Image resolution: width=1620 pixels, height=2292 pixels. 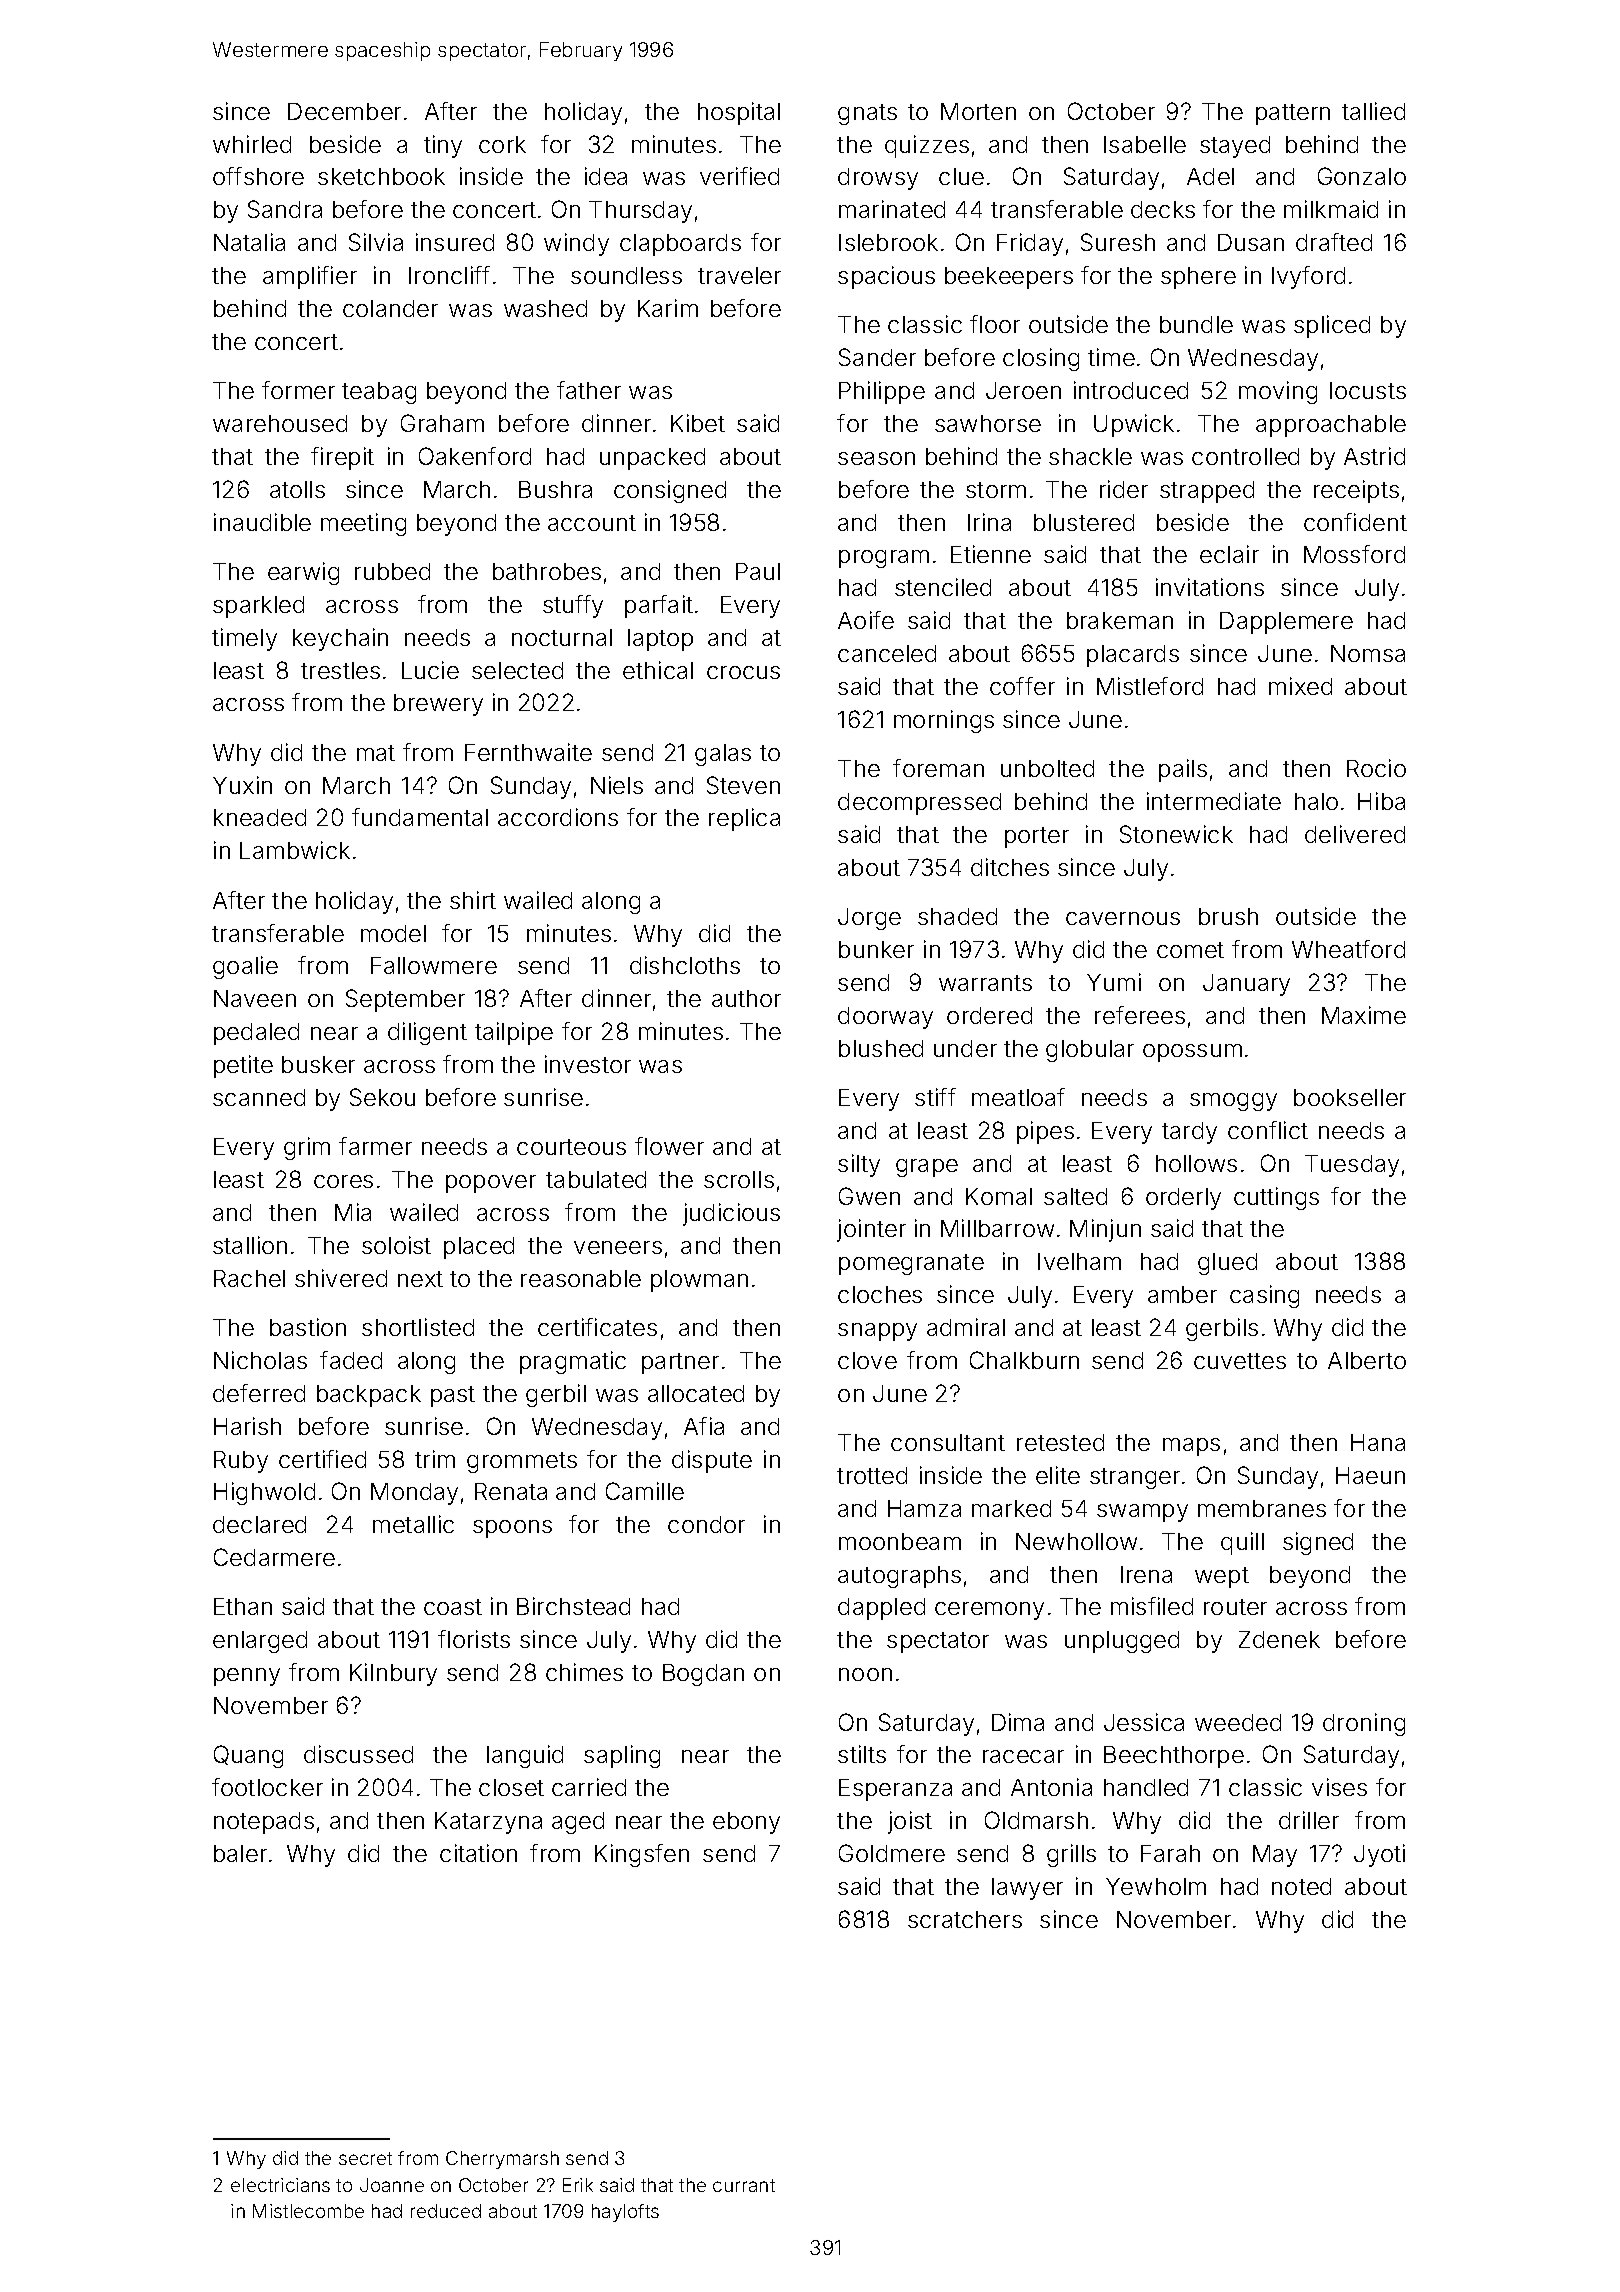 What do you see at coordinates (948, 1442) in the document?
I see `consultant` at bounding box center [948, 1442].
